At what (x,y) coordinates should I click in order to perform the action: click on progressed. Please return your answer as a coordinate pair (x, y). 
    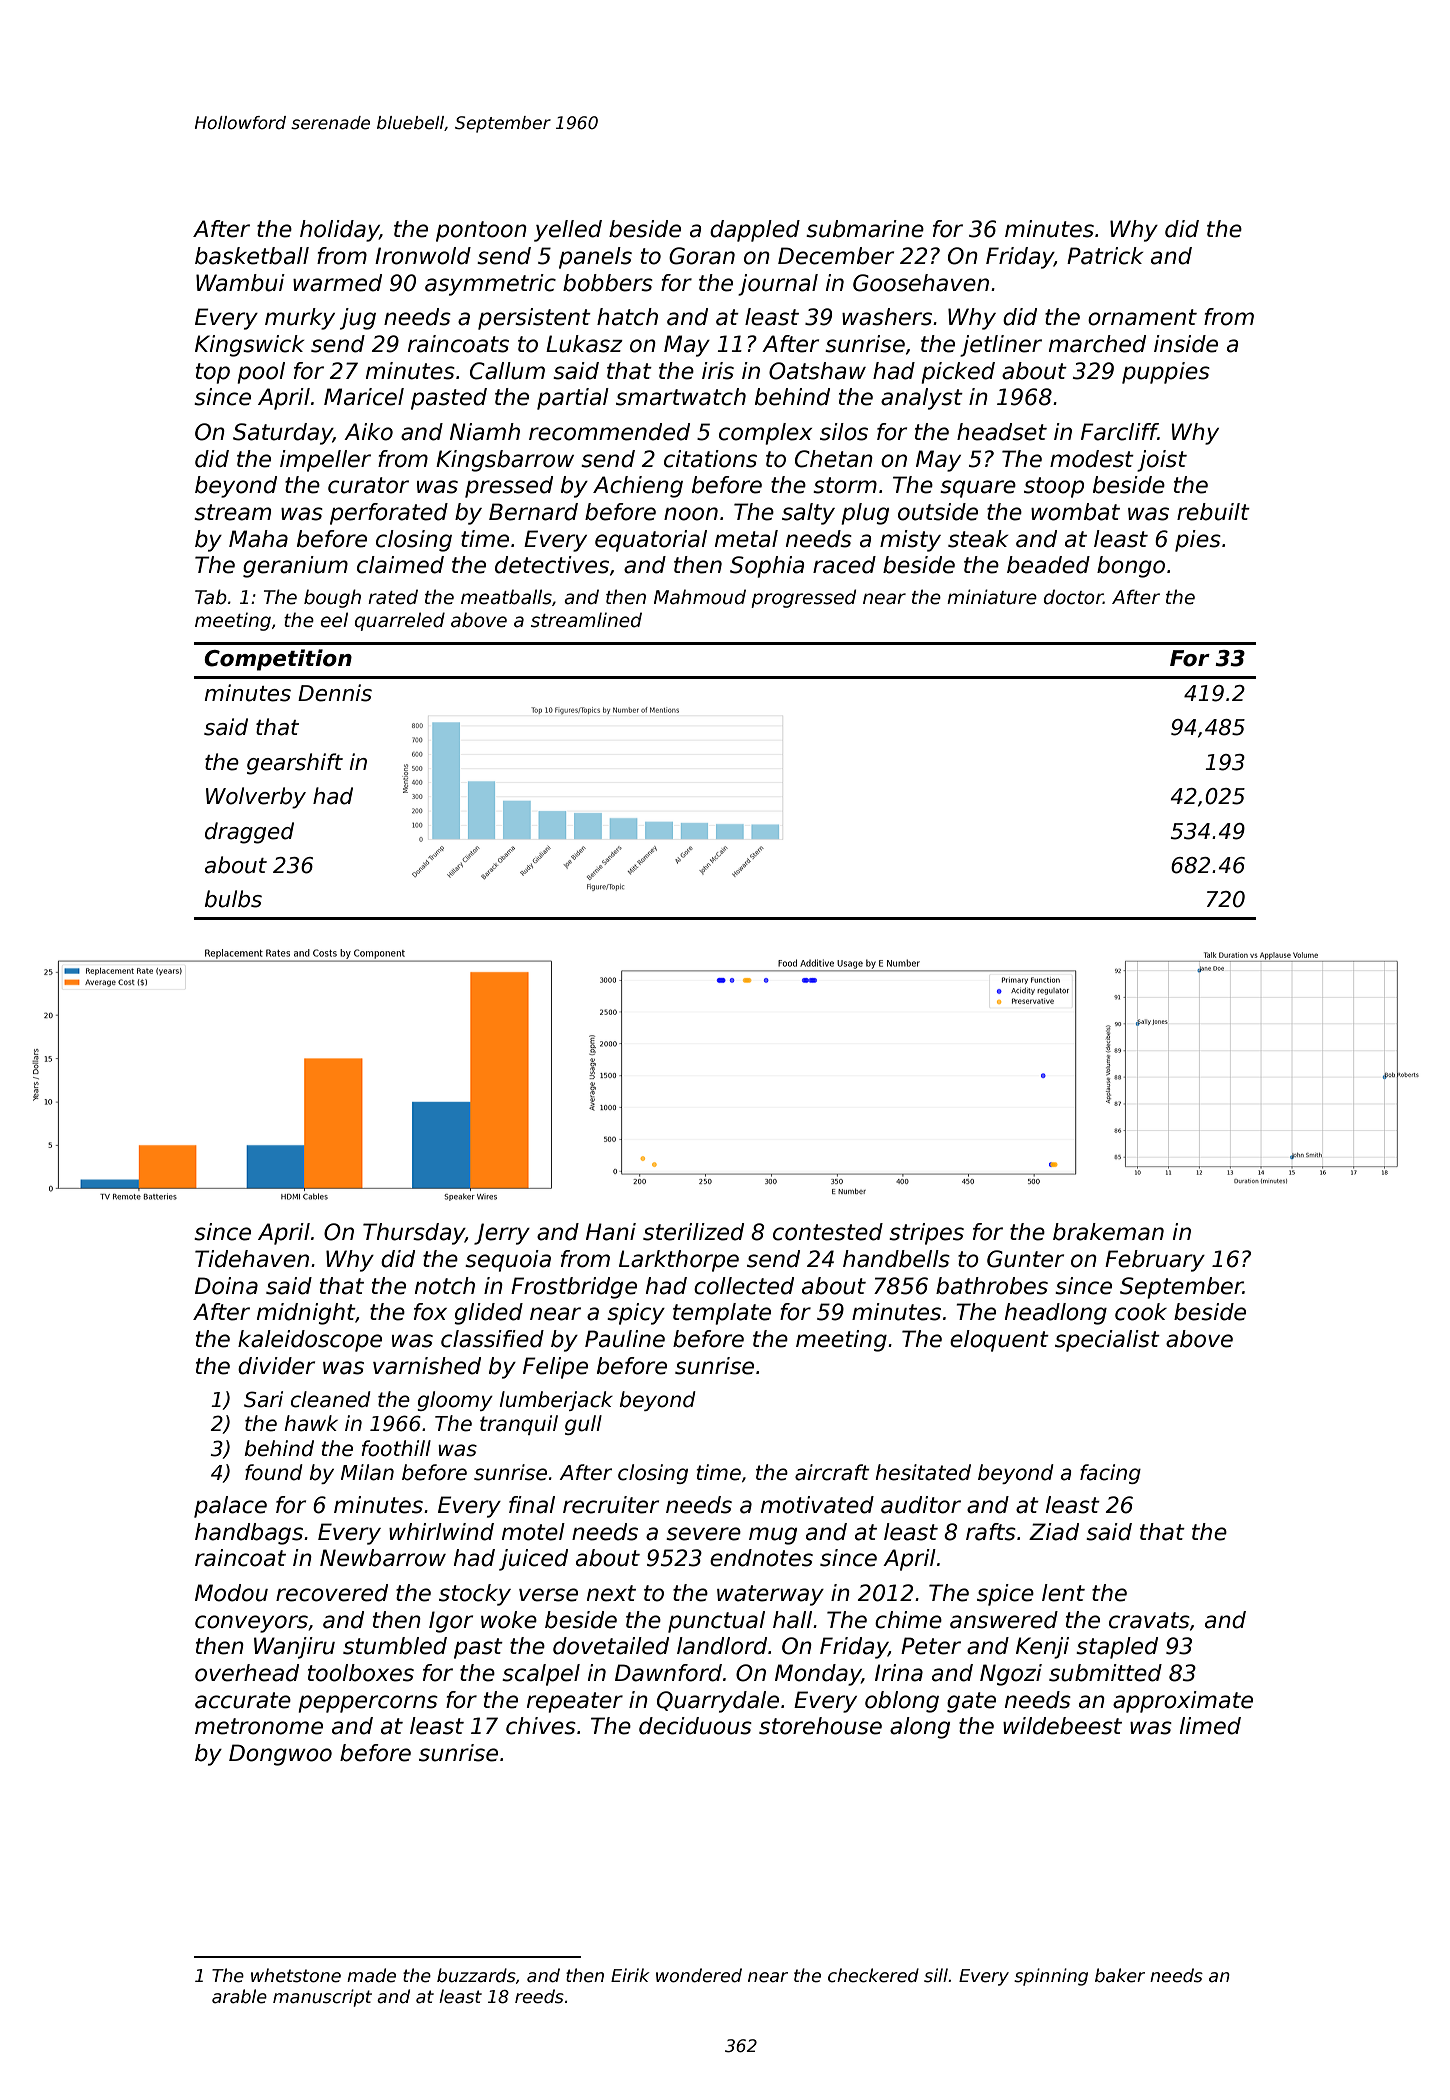
    Looking at the image, I should click on (803, 598).
